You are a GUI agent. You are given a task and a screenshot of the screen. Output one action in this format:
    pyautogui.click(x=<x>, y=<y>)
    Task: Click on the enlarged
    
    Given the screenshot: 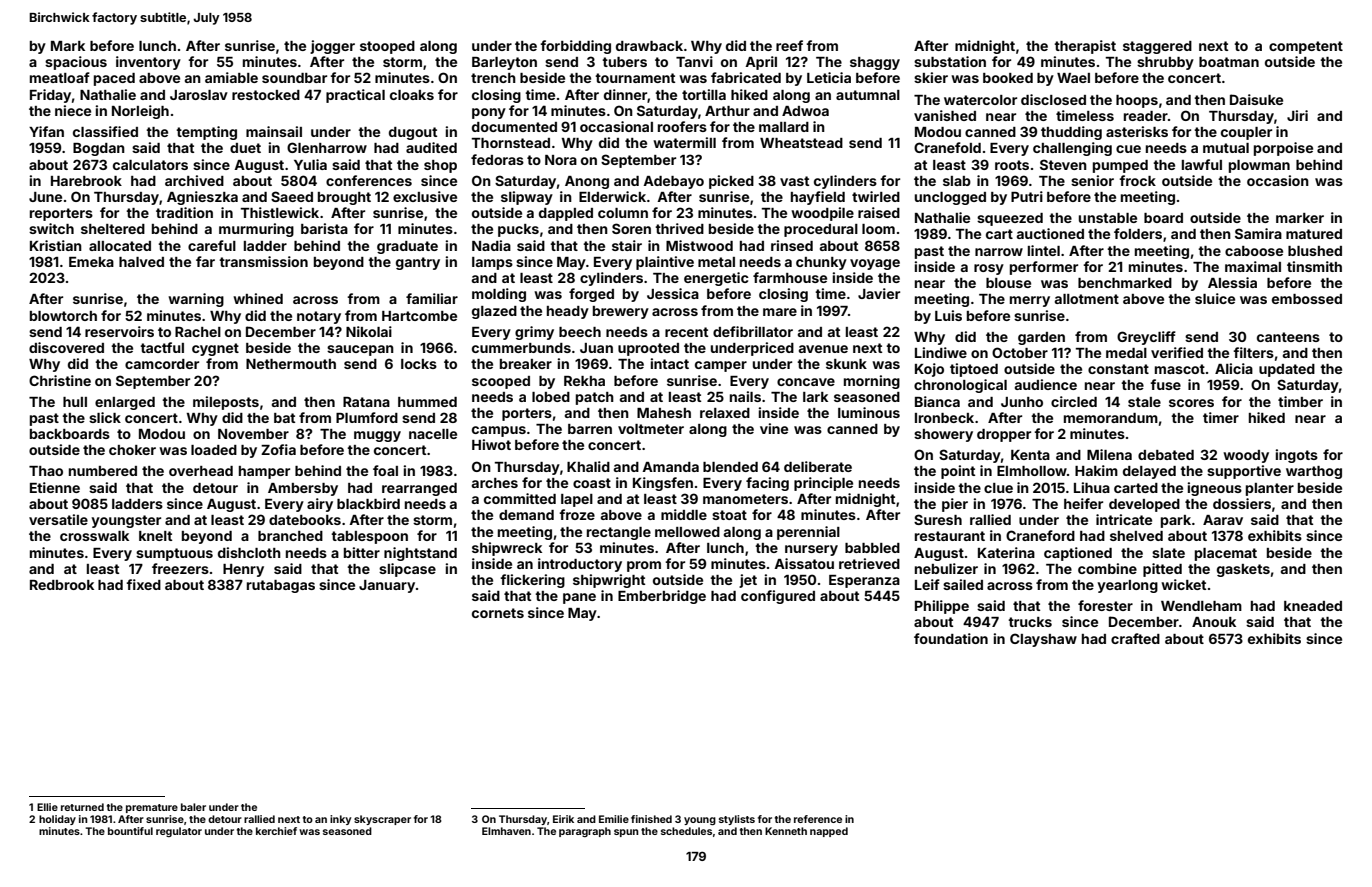 What is the action you would take?
    pyautogui.click(x=125, y=403)
